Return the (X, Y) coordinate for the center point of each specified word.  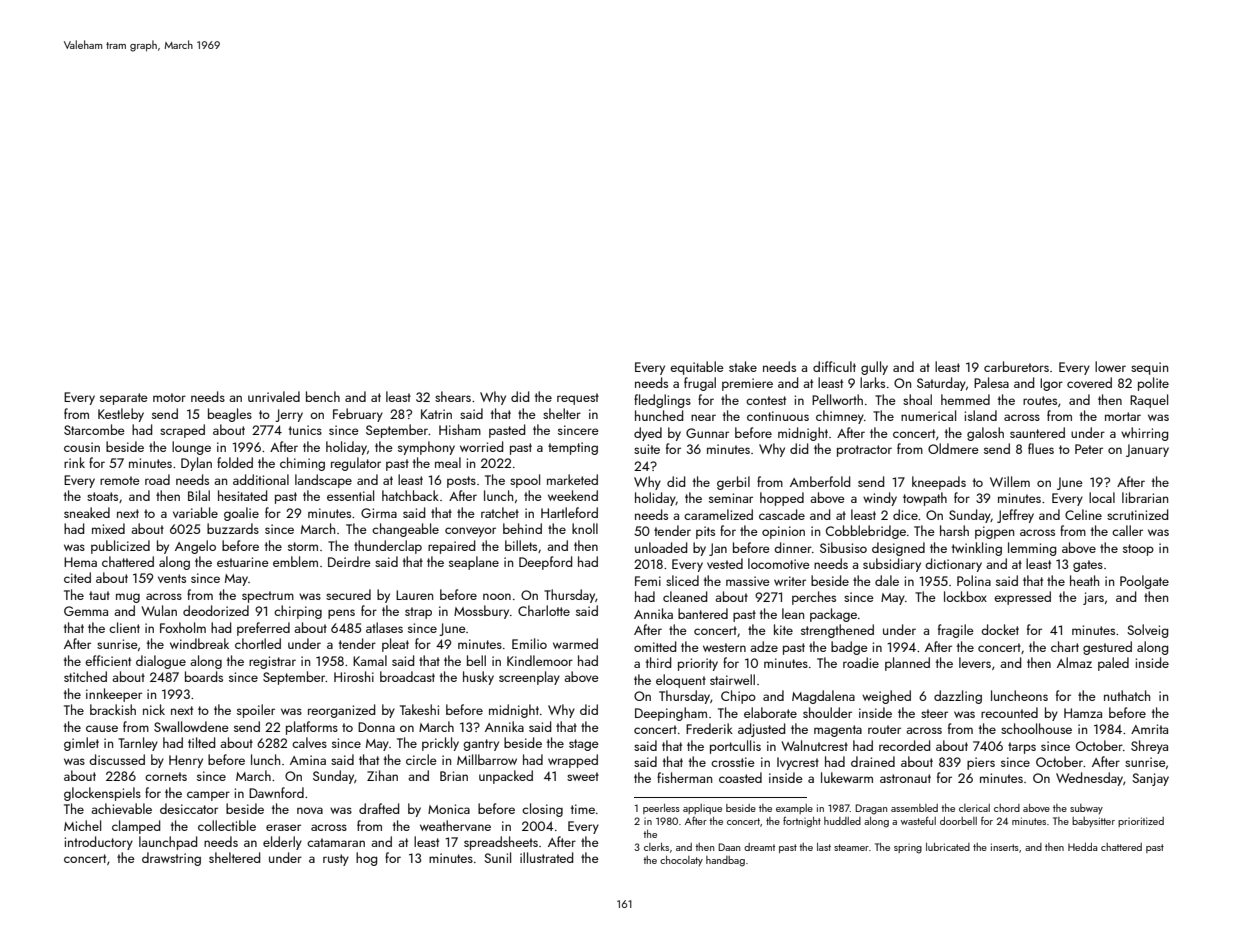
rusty (336, 860)
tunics (305, 430)
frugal (700, 384)
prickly (440, 744)
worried (481, 446)
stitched (85, 676)
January (1147, 450)
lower (1110, 366)
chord (1007, 808)
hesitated (242, 495)
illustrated (546, 857)
